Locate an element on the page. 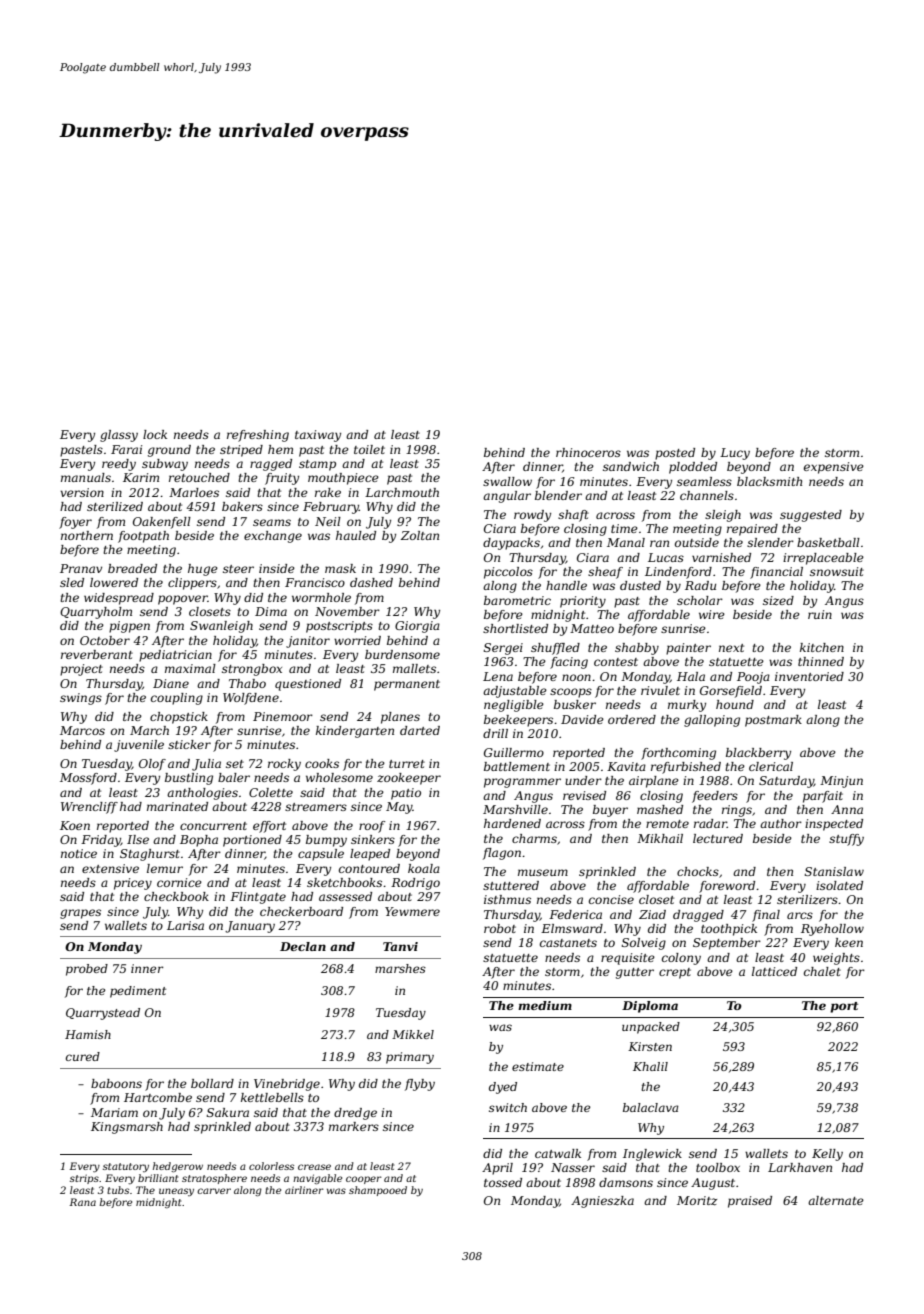 Image resolution: width=924 pixels, height=1314 pixels. cornice is located at coordinates (179, 882).
